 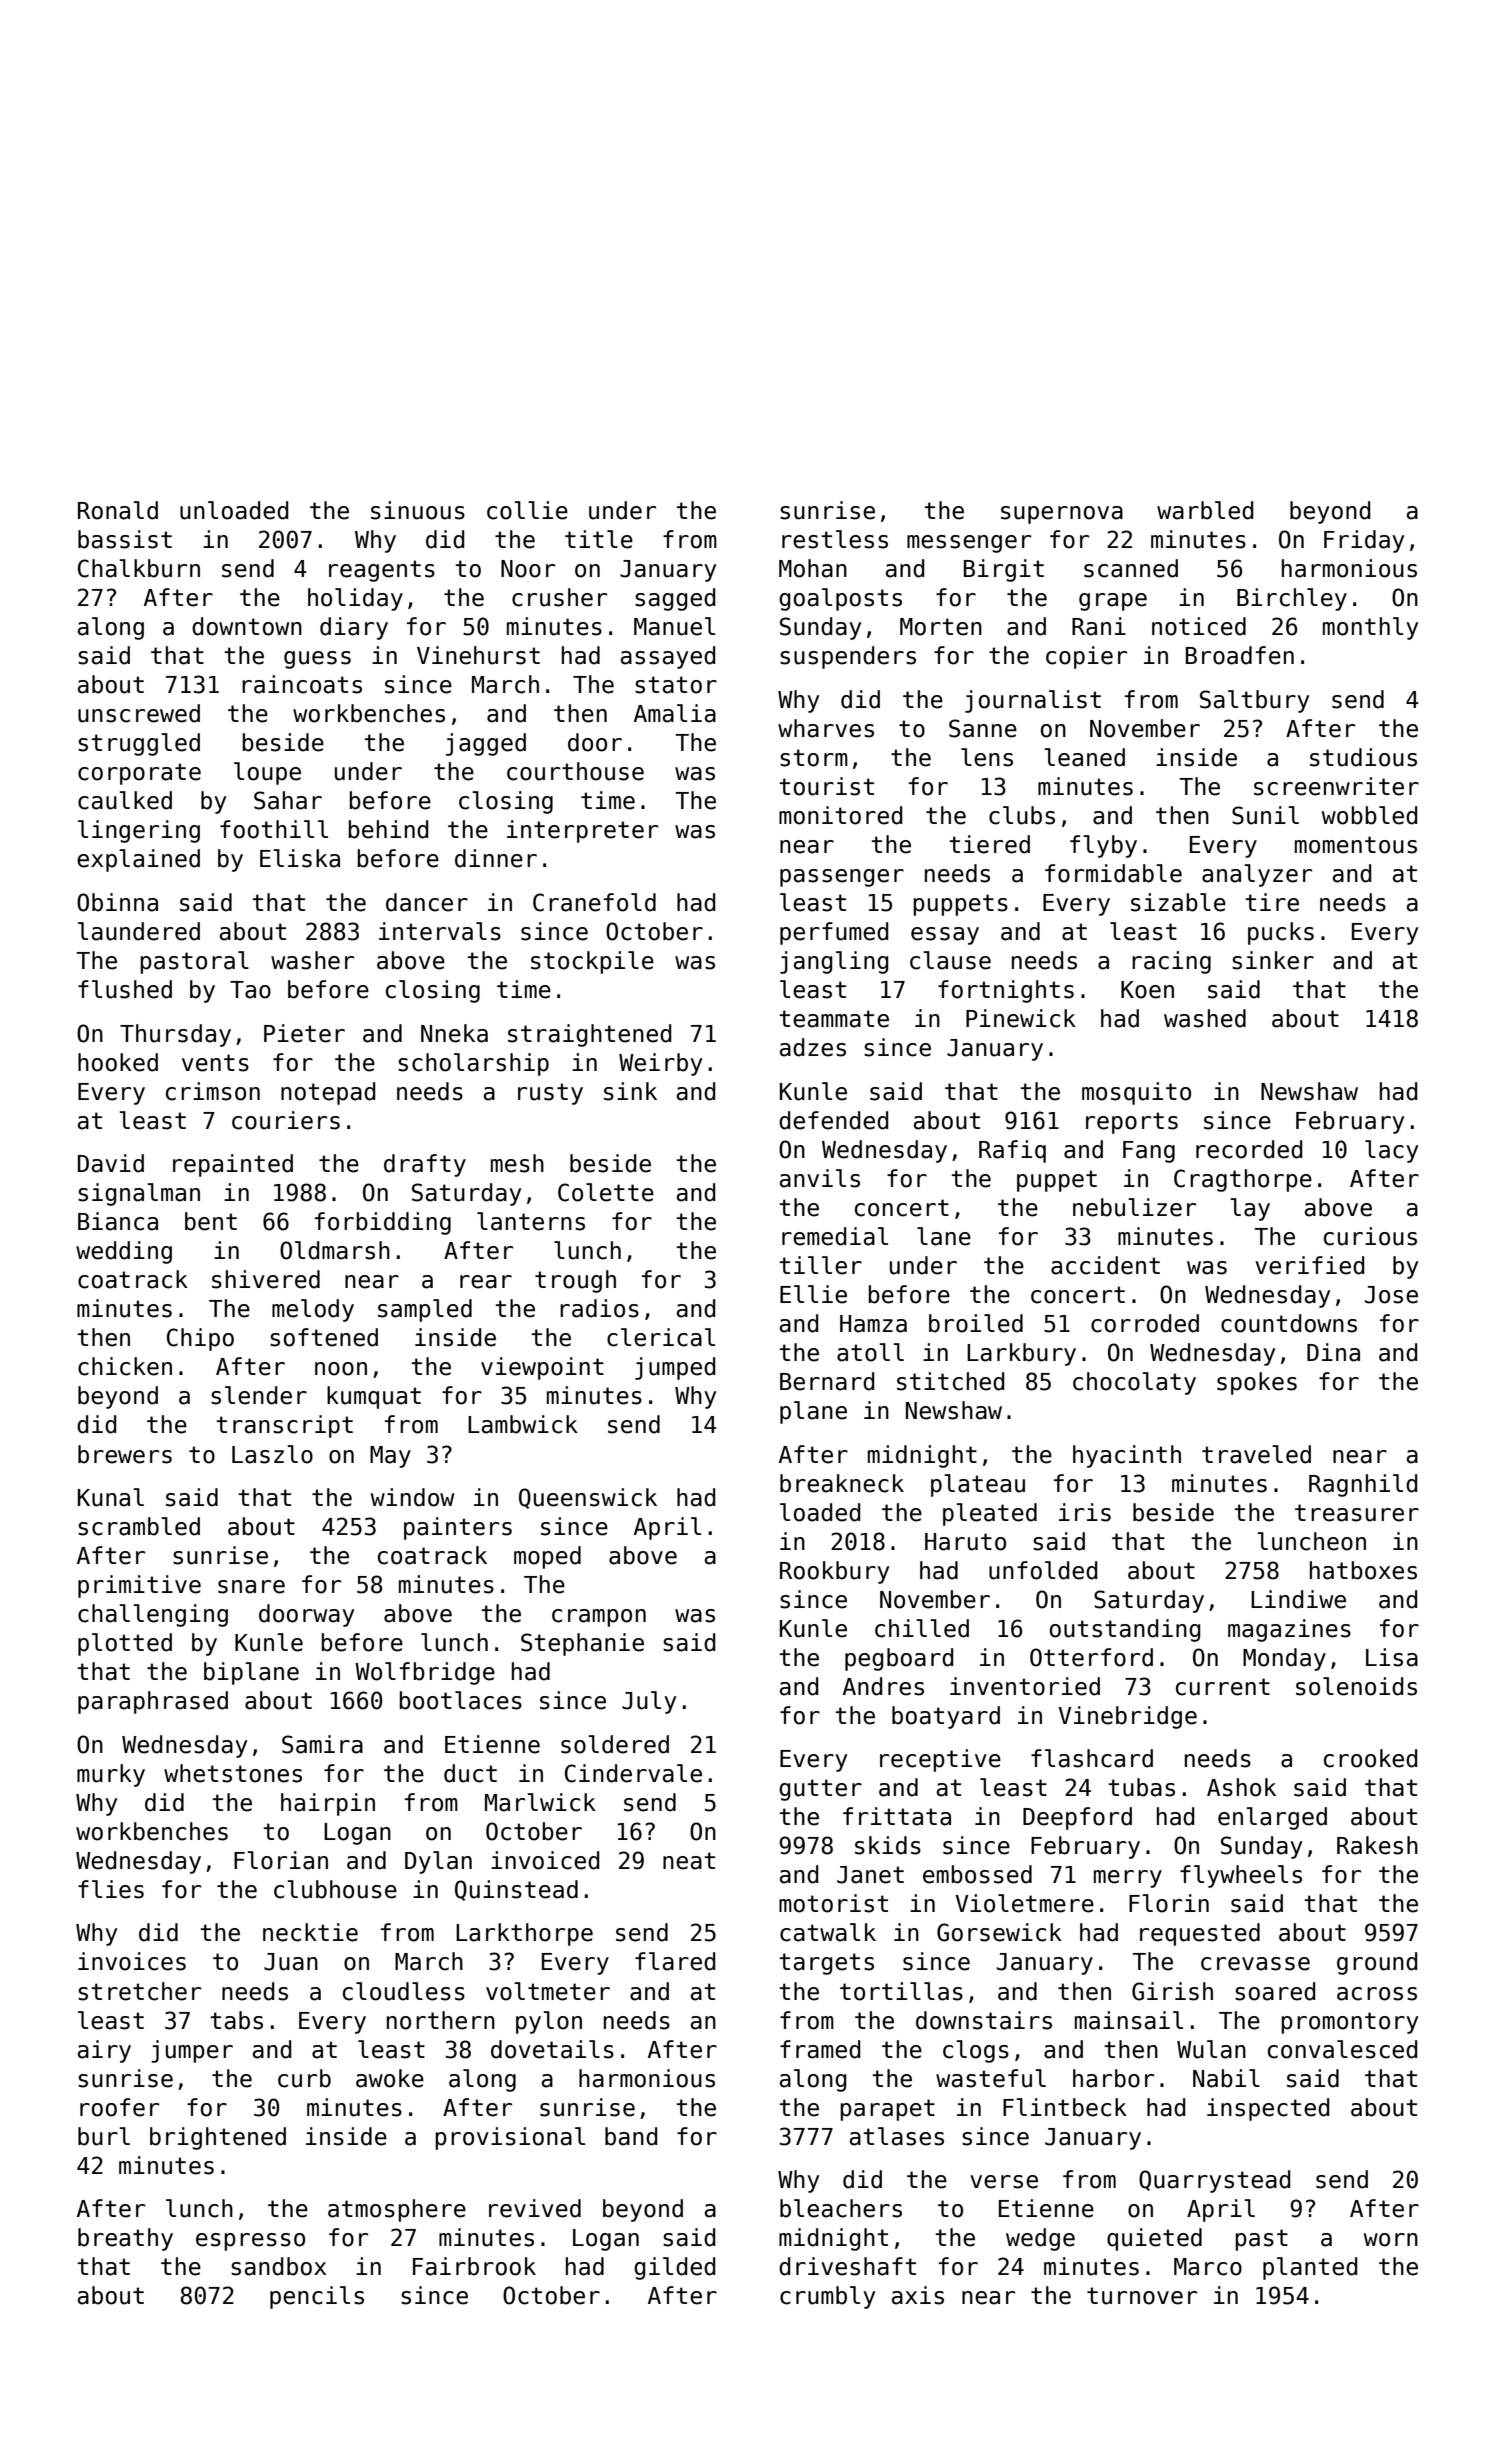 What do you see at coordinates (1211, 2049) in the screenshot?
I see `Wulan` at bounding box center [1211, 2049].
